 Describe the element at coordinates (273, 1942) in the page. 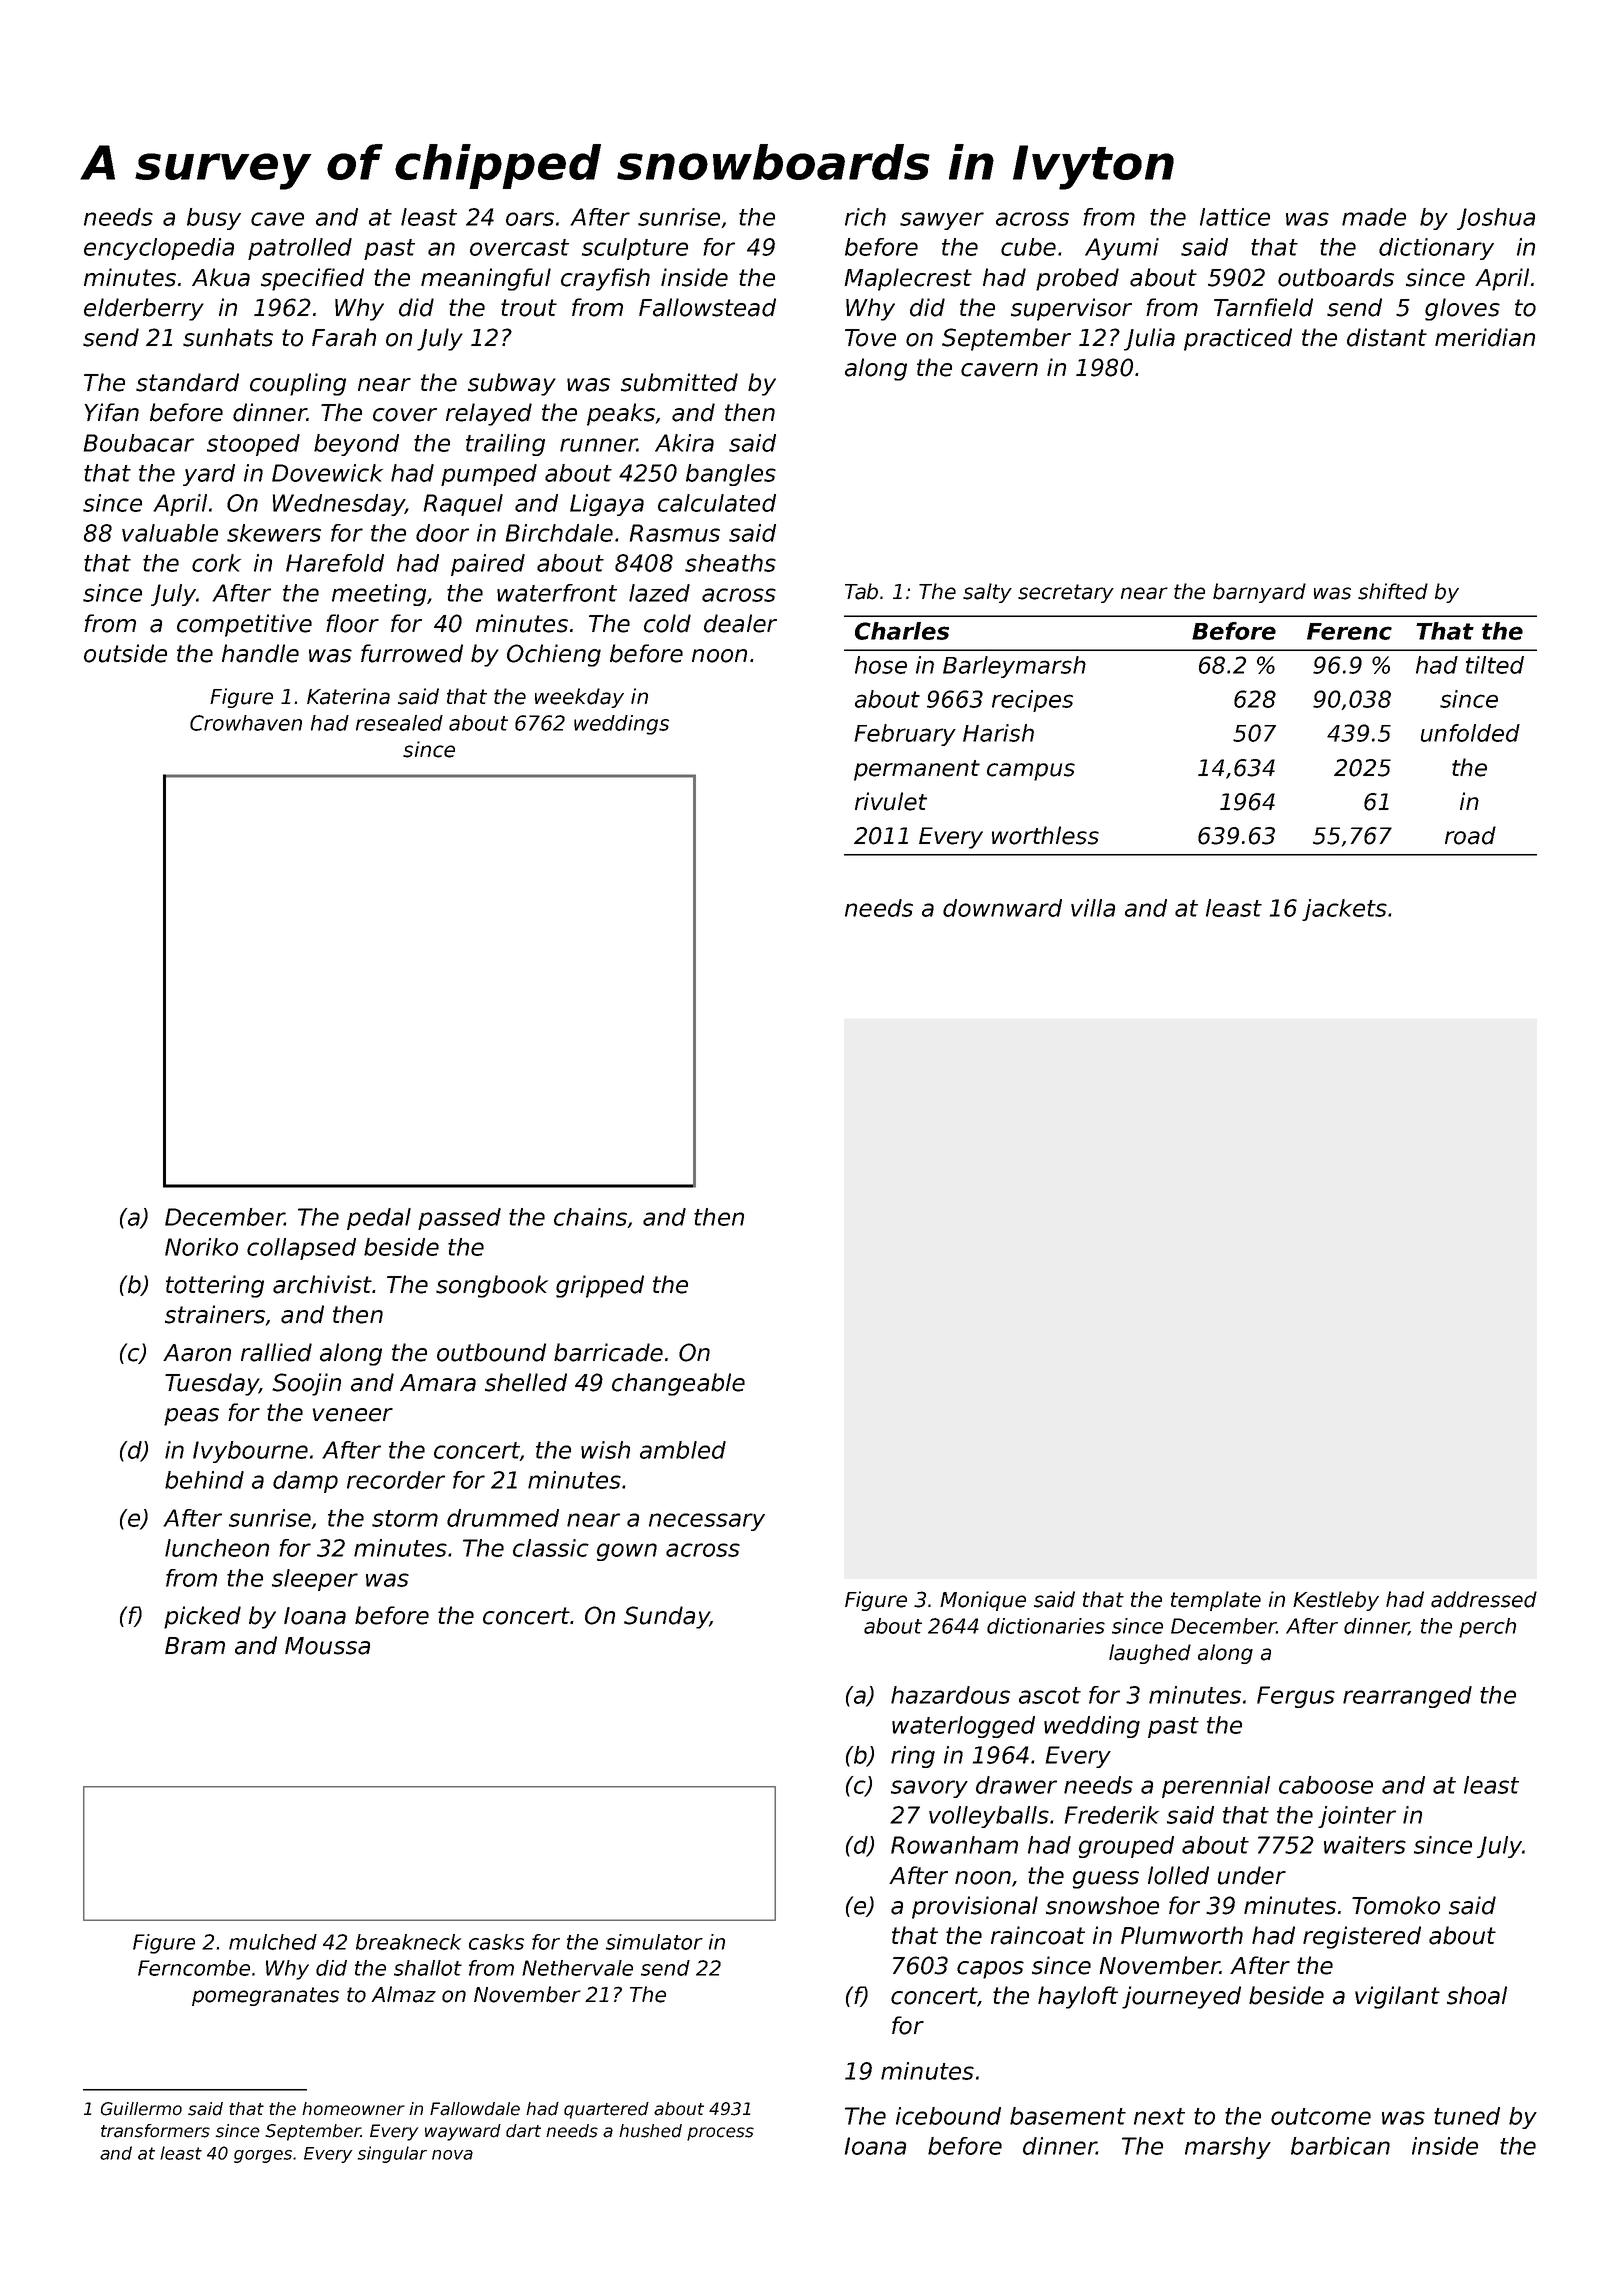

I see `mulched` at that location.
